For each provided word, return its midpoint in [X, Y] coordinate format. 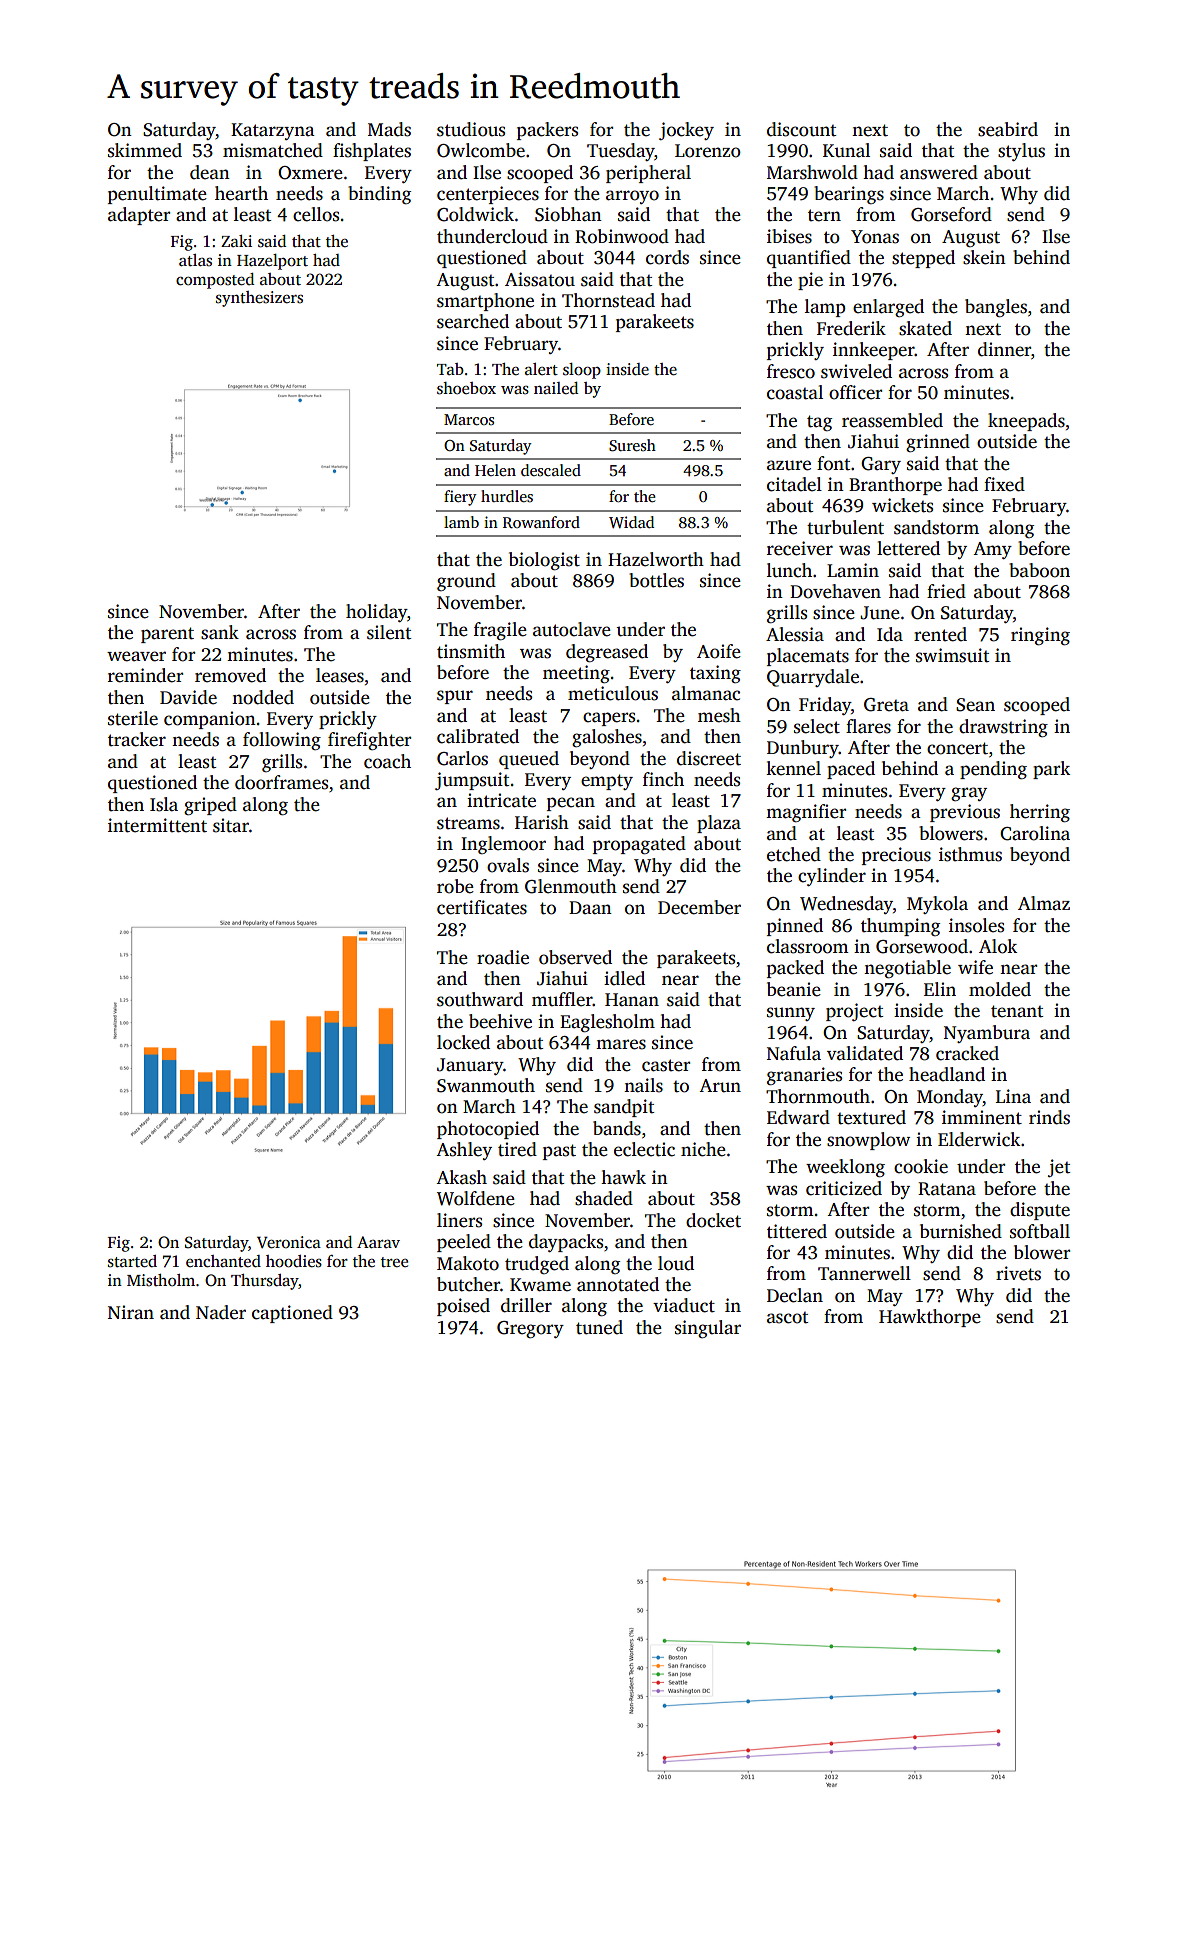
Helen [495, 470]
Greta [886, 705]
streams [468, 823]
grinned [938, 443]
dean [210, 172]
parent [167, 635]
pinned [795, 927]
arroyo [632, 197]
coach [387, 761]
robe [455, 886]
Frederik [851, 328]
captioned [292, 1314]
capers [609, 719]
